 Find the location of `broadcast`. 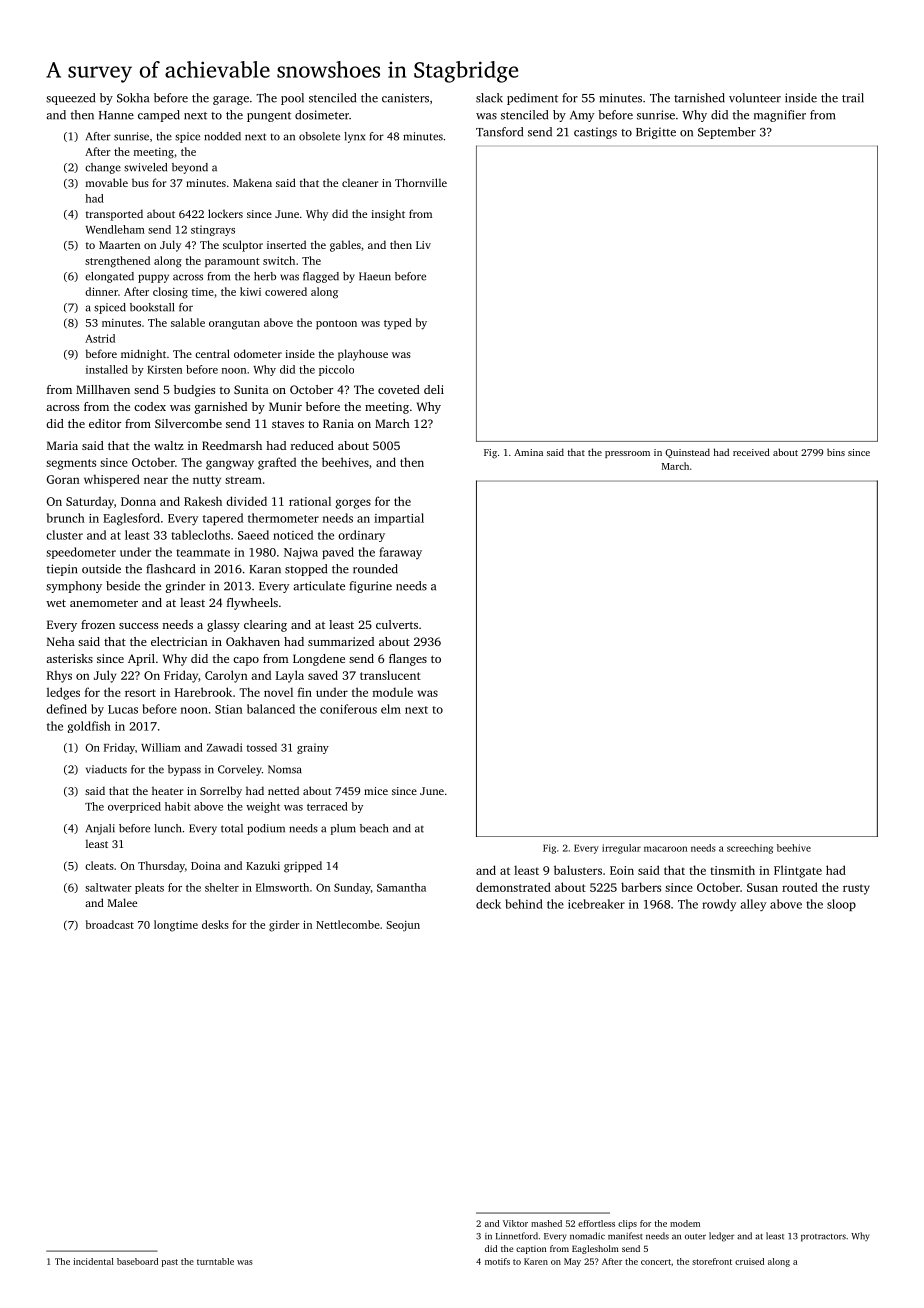

broadcast is located at coordinates (110, 924).
